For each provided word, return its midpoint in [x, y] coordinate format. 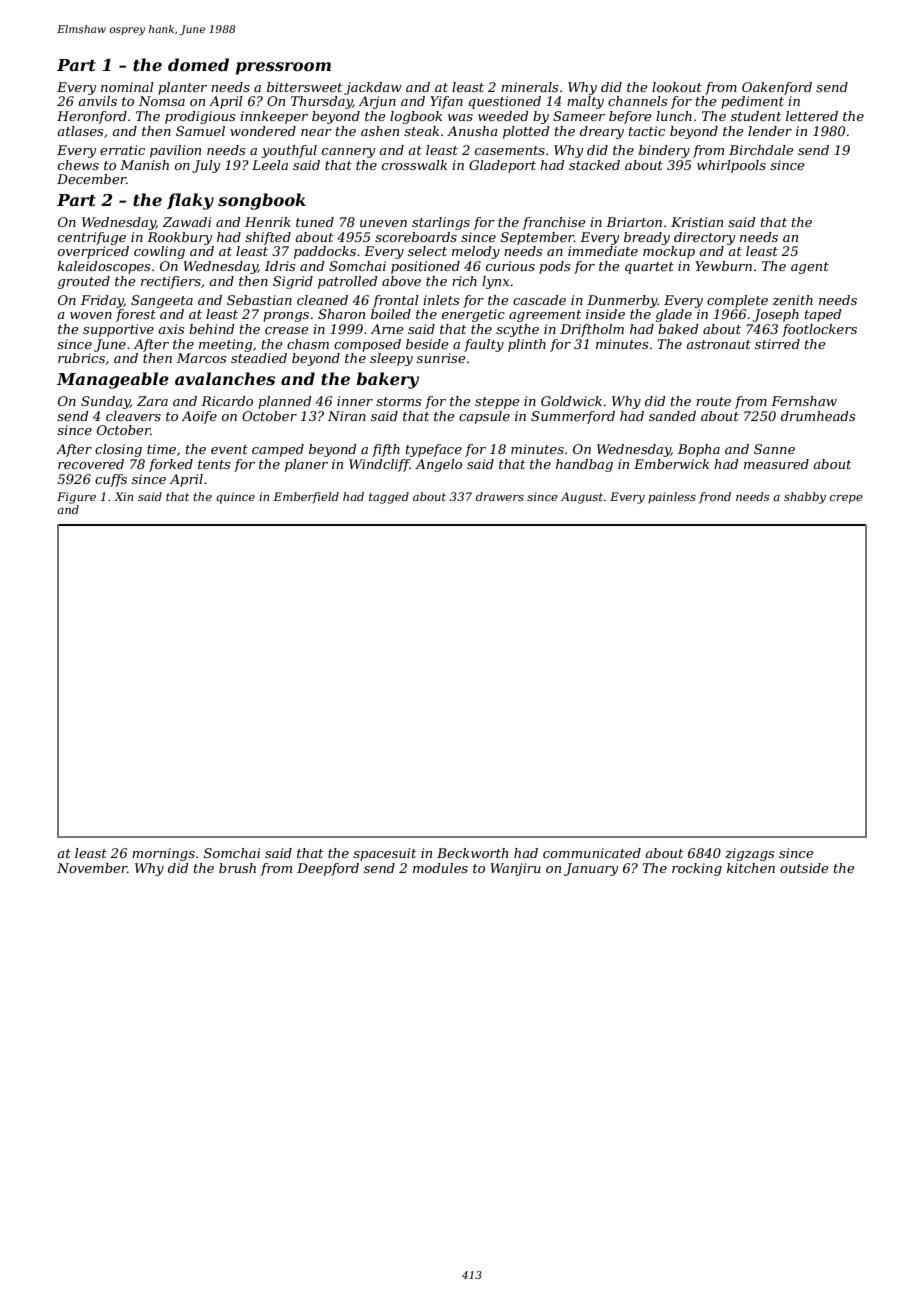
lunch [674, 116]
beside [427, 344]
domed [198, 64]
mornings [163, 854]
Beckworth [472, 853]
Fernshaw [804, 401]
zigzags [749, 854]
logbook [416, 117]
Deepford [328, 869]
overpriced [93, 252]
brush [237, 868]
